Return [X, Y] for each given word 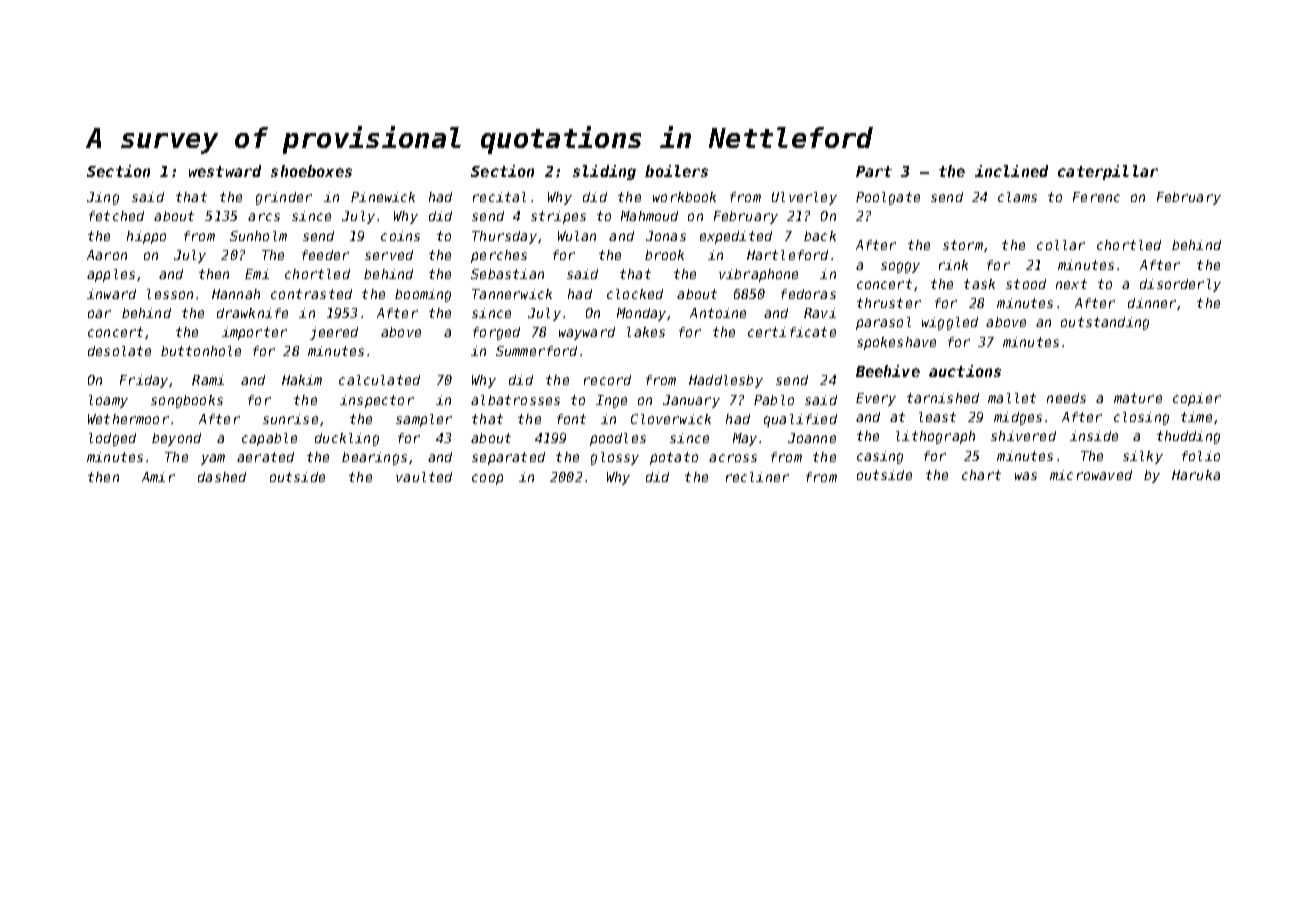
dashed [222, 477]
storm [963, 245]
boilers [676, 171]
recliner [757, 477]
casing [880, 457]
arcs [264, 217]
